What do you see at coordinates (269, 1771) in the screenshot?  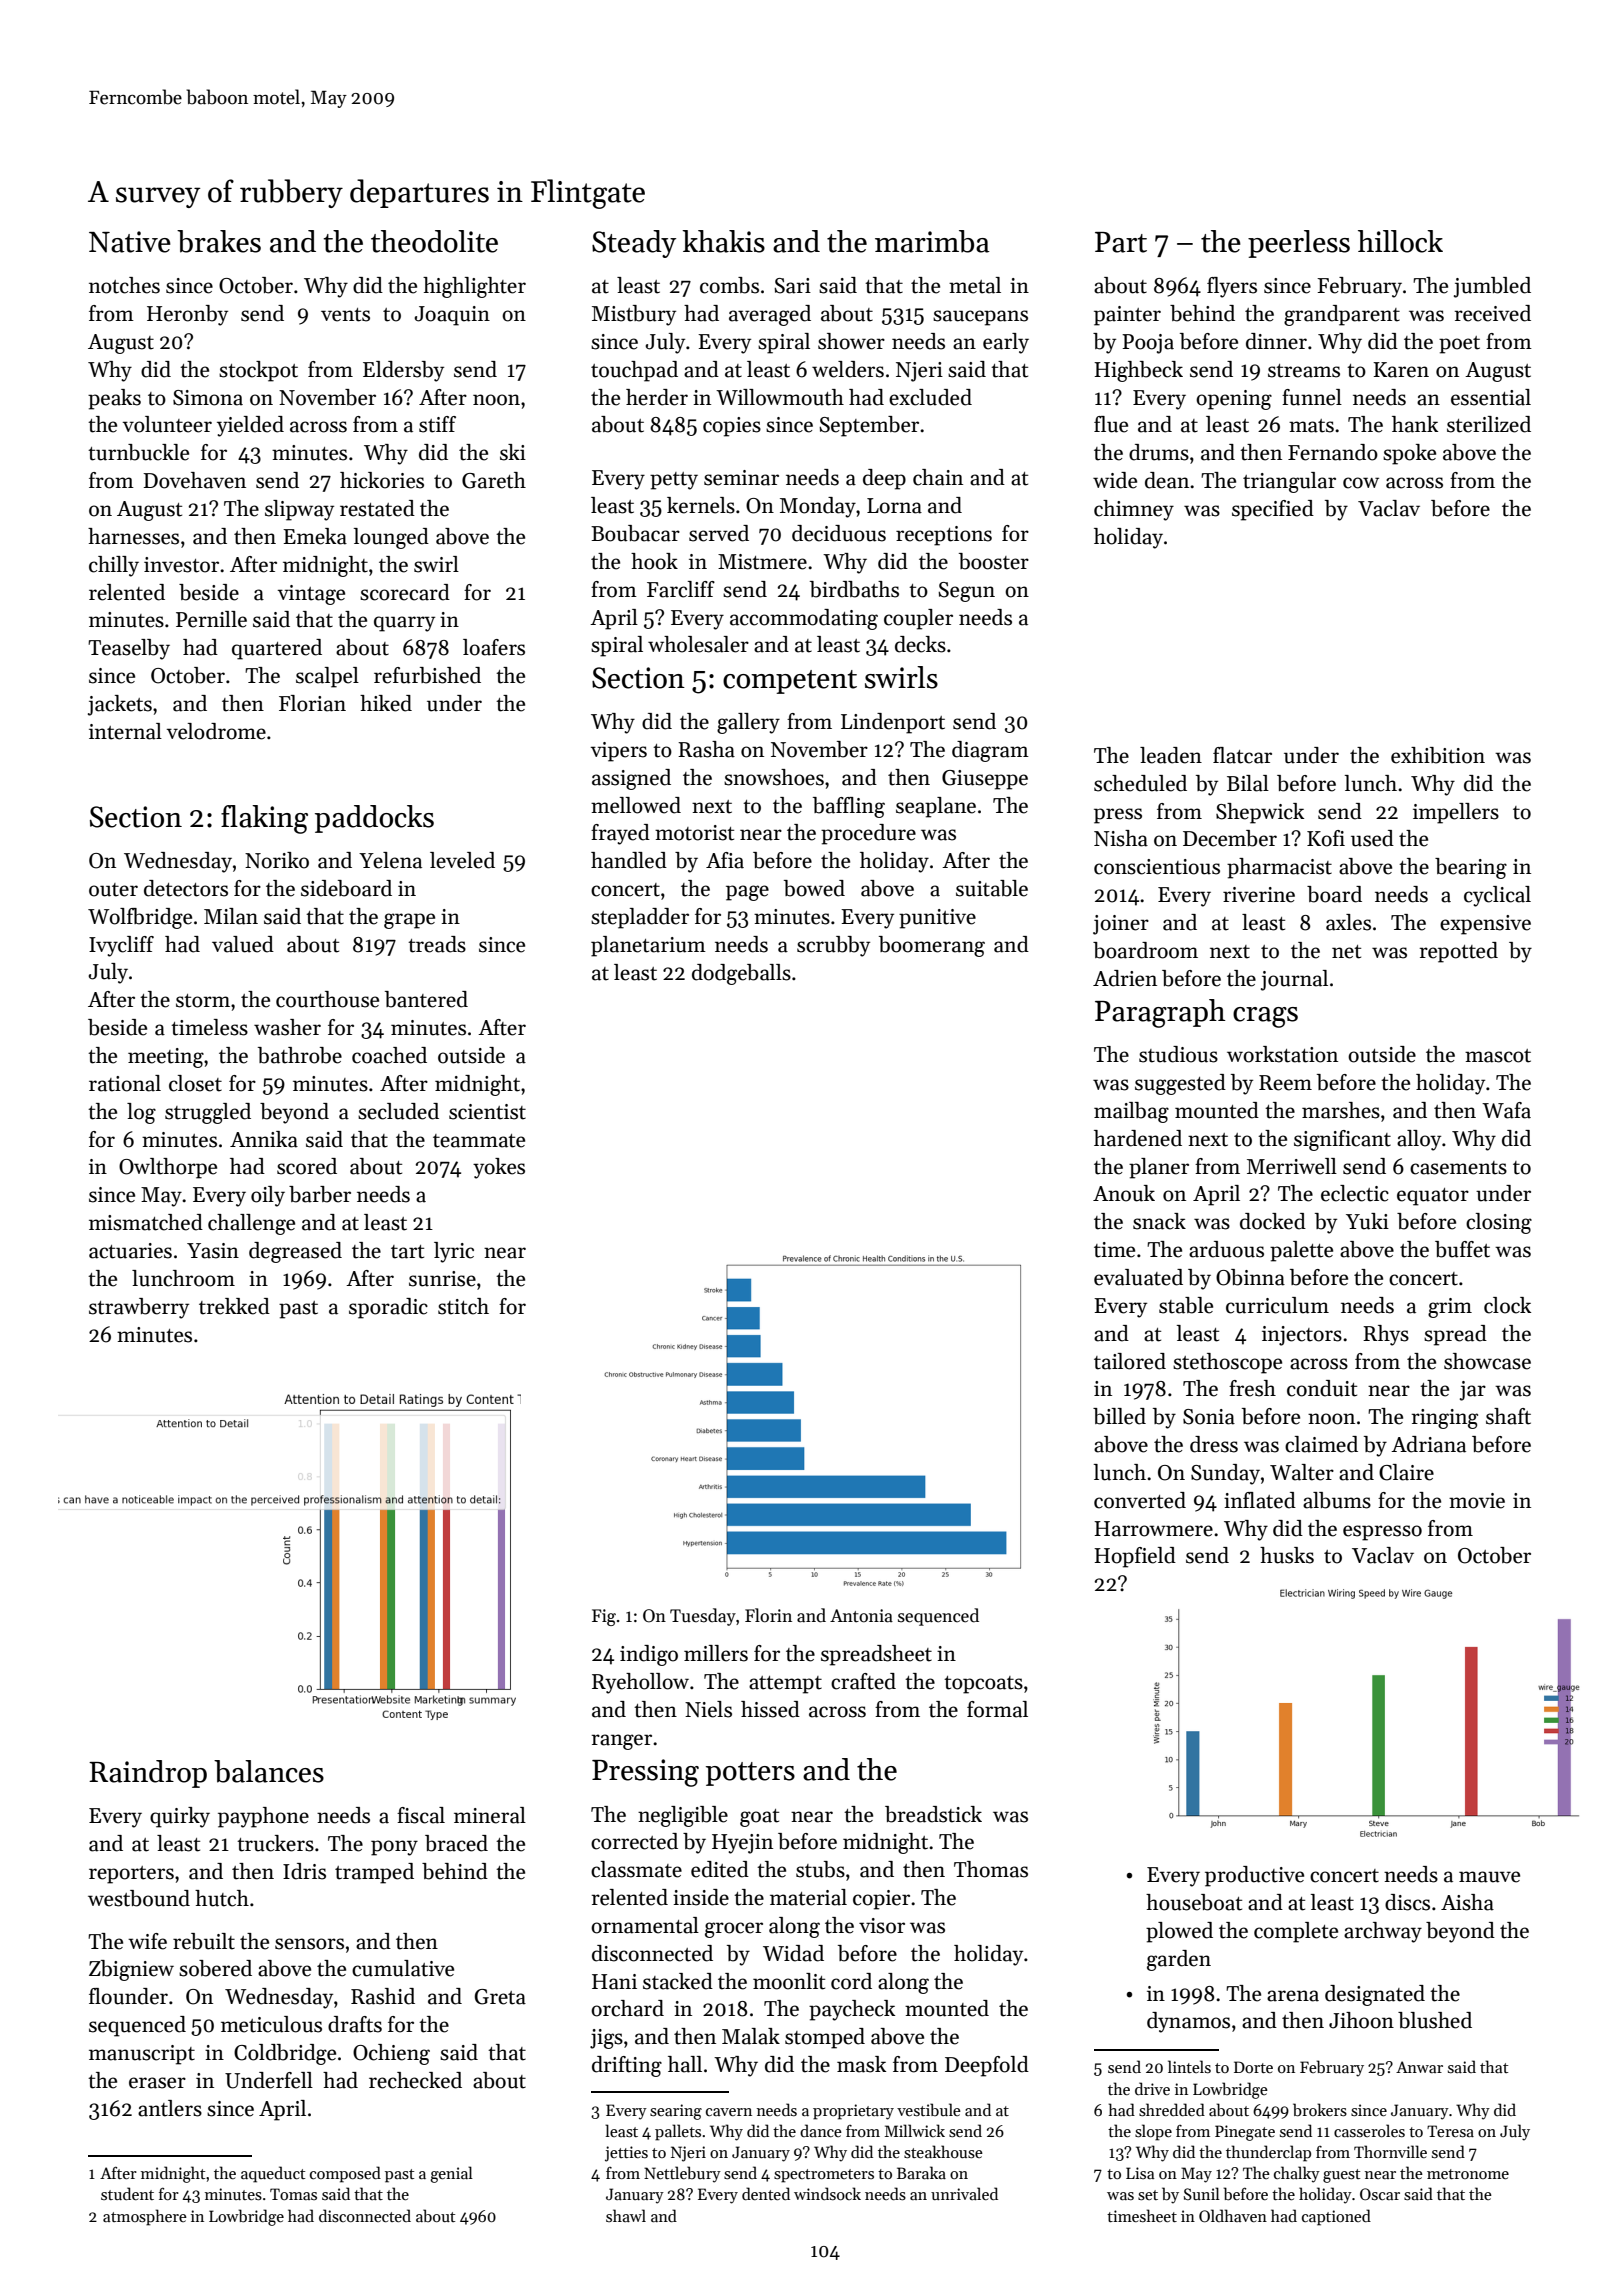 I see `balances` at bounding box center [269, 1771].
